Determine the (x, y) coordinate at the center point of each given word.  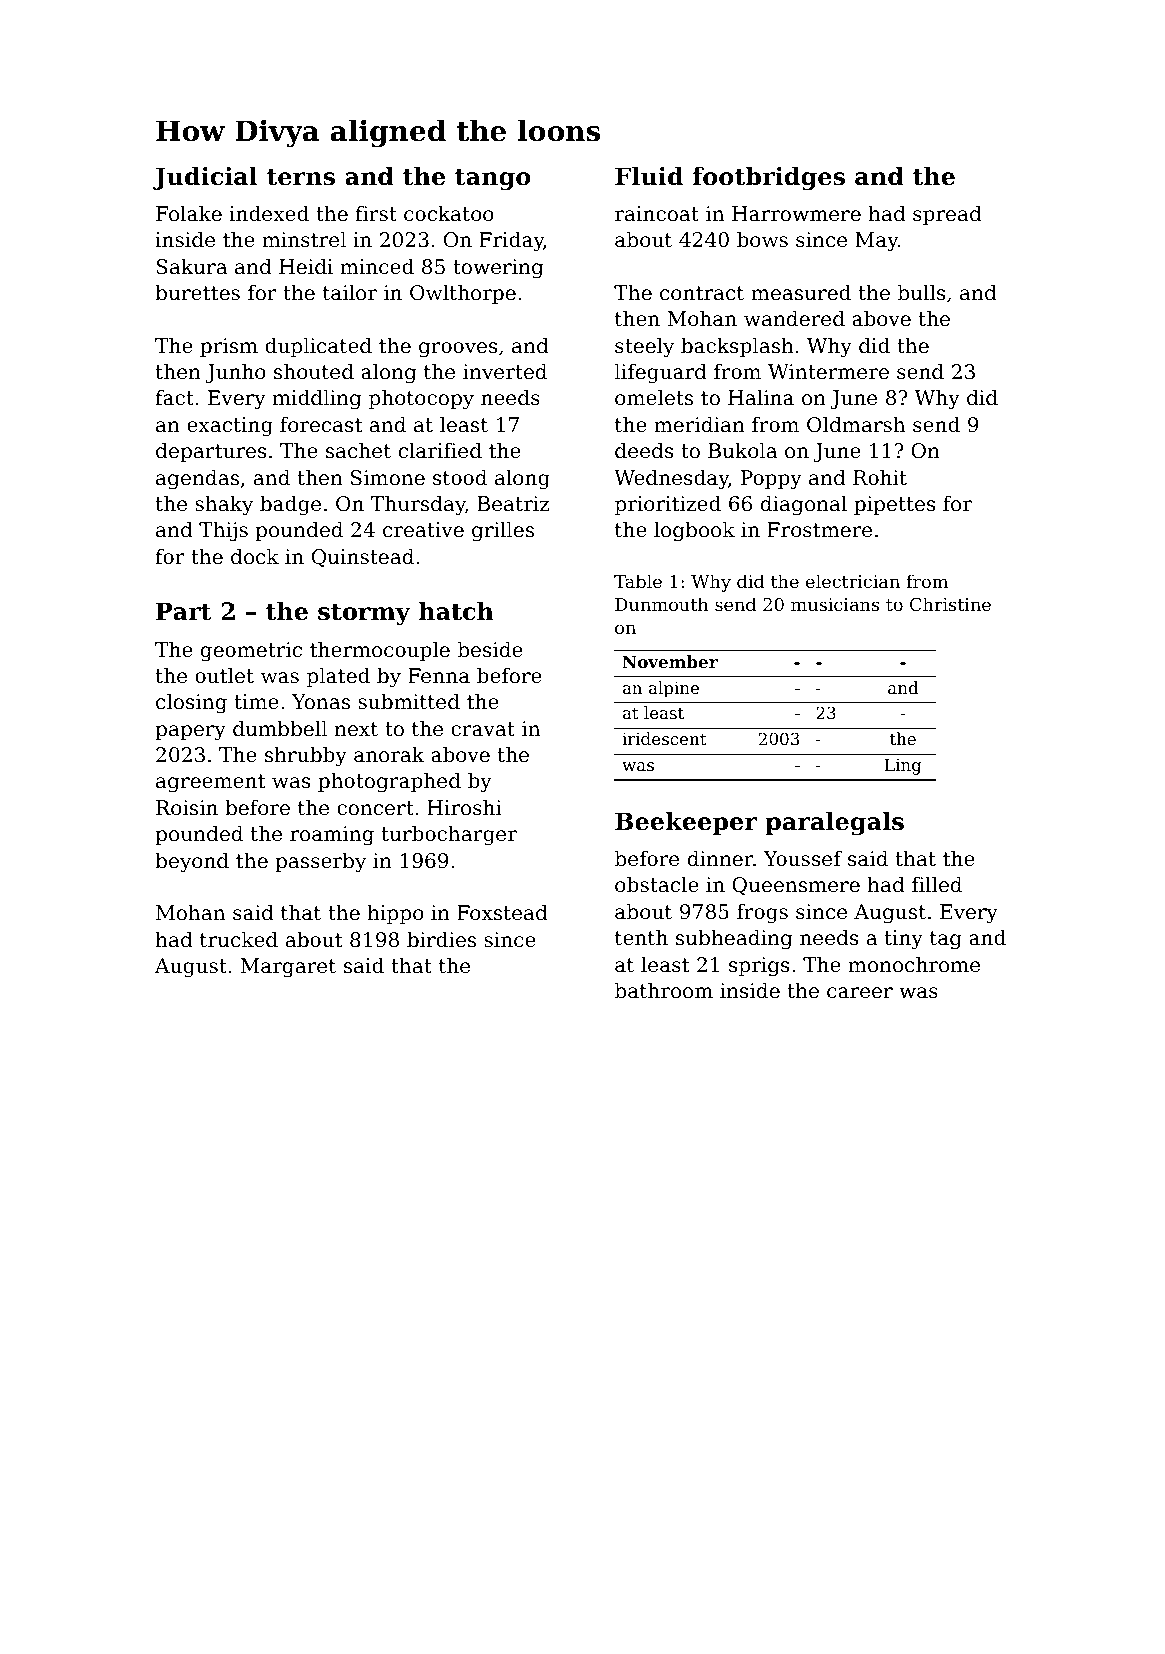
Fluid (649, 176)
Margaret (288, 968)
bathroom (664, 990)
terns (301, 177)
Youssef (803, 858)
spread (947, 215)
